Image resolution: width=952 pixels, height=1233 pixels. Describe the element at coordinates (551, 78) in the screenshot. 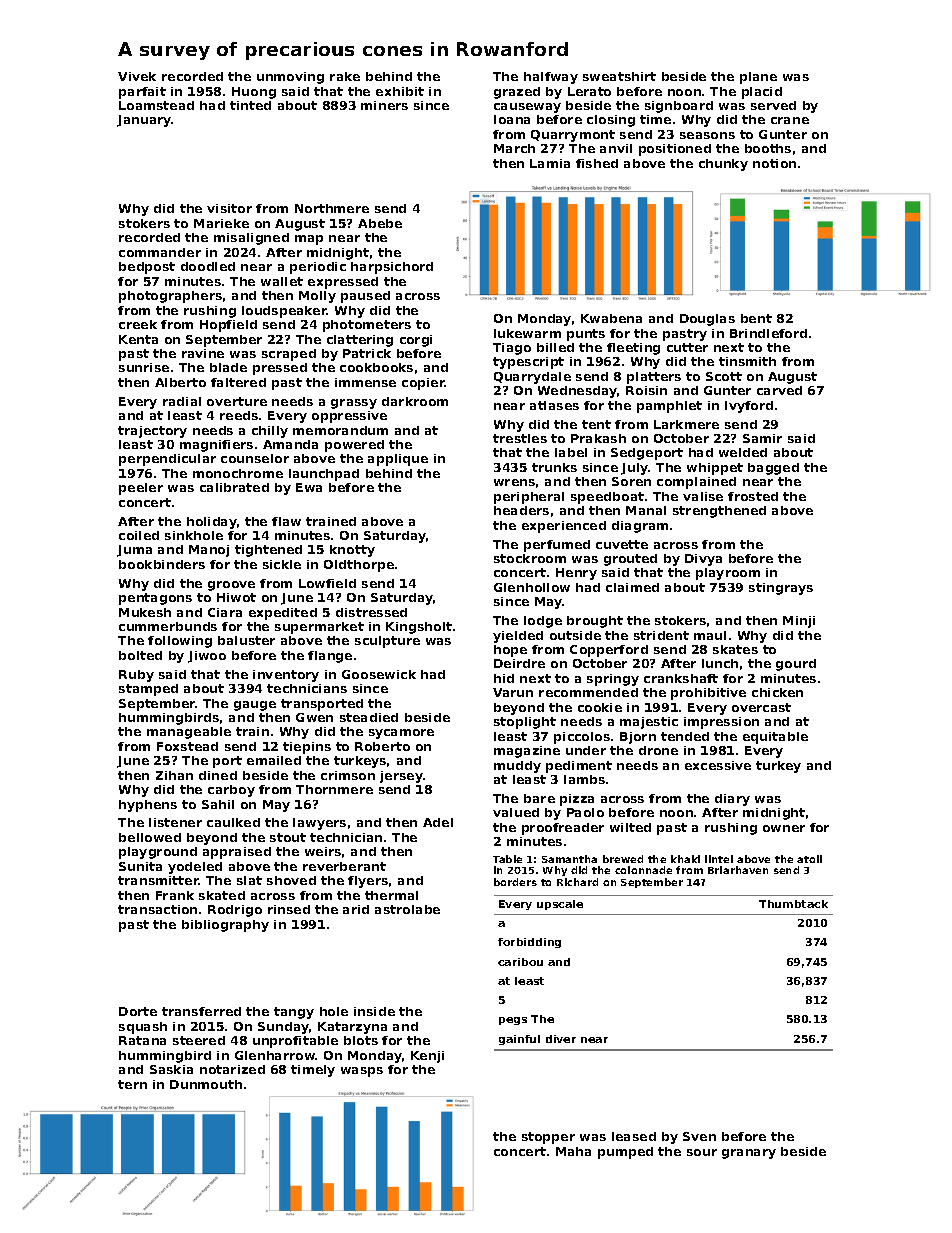

I see `halfway` at that location.
